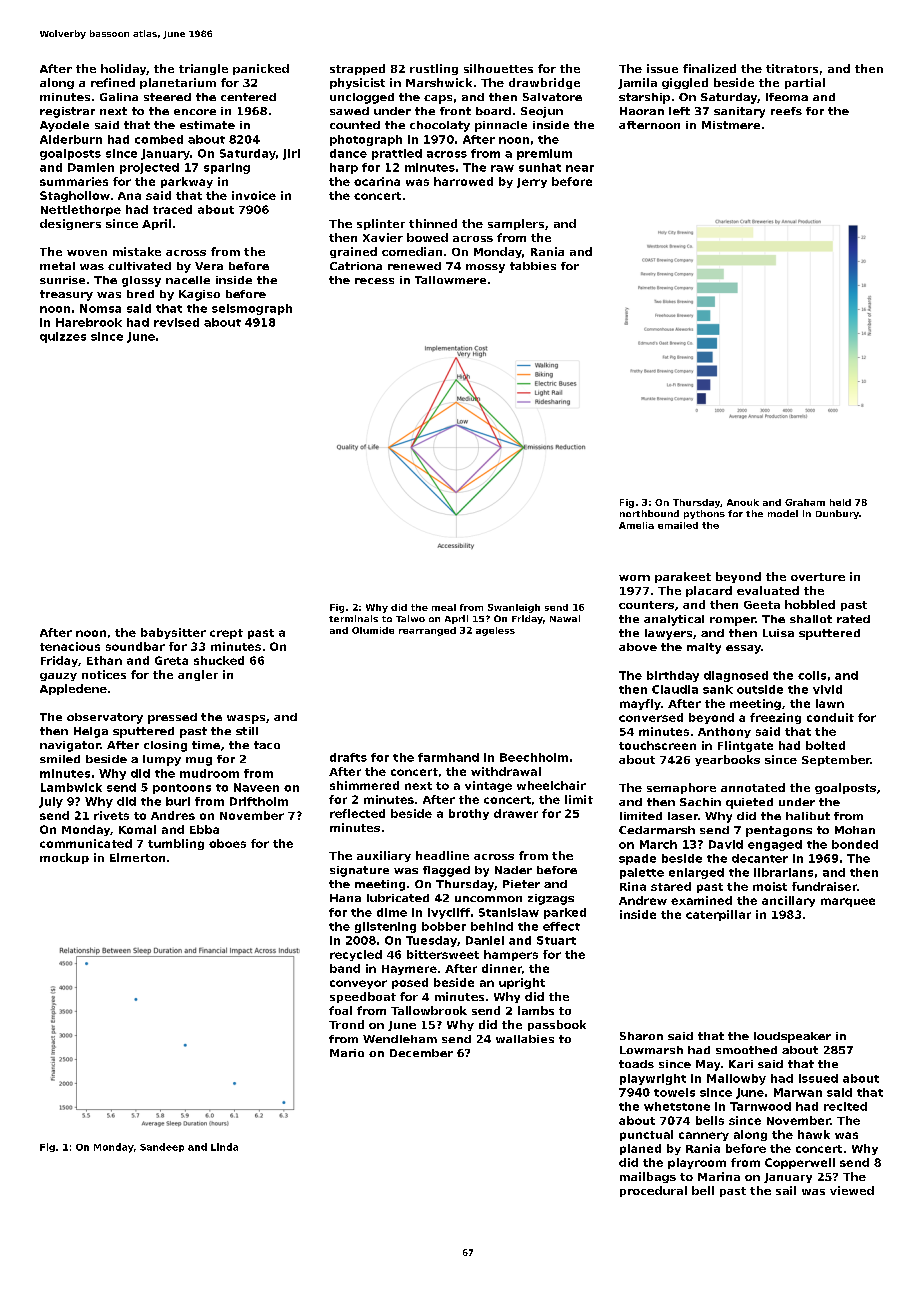  I want to click on Sandeep, so click(162, 1147).
